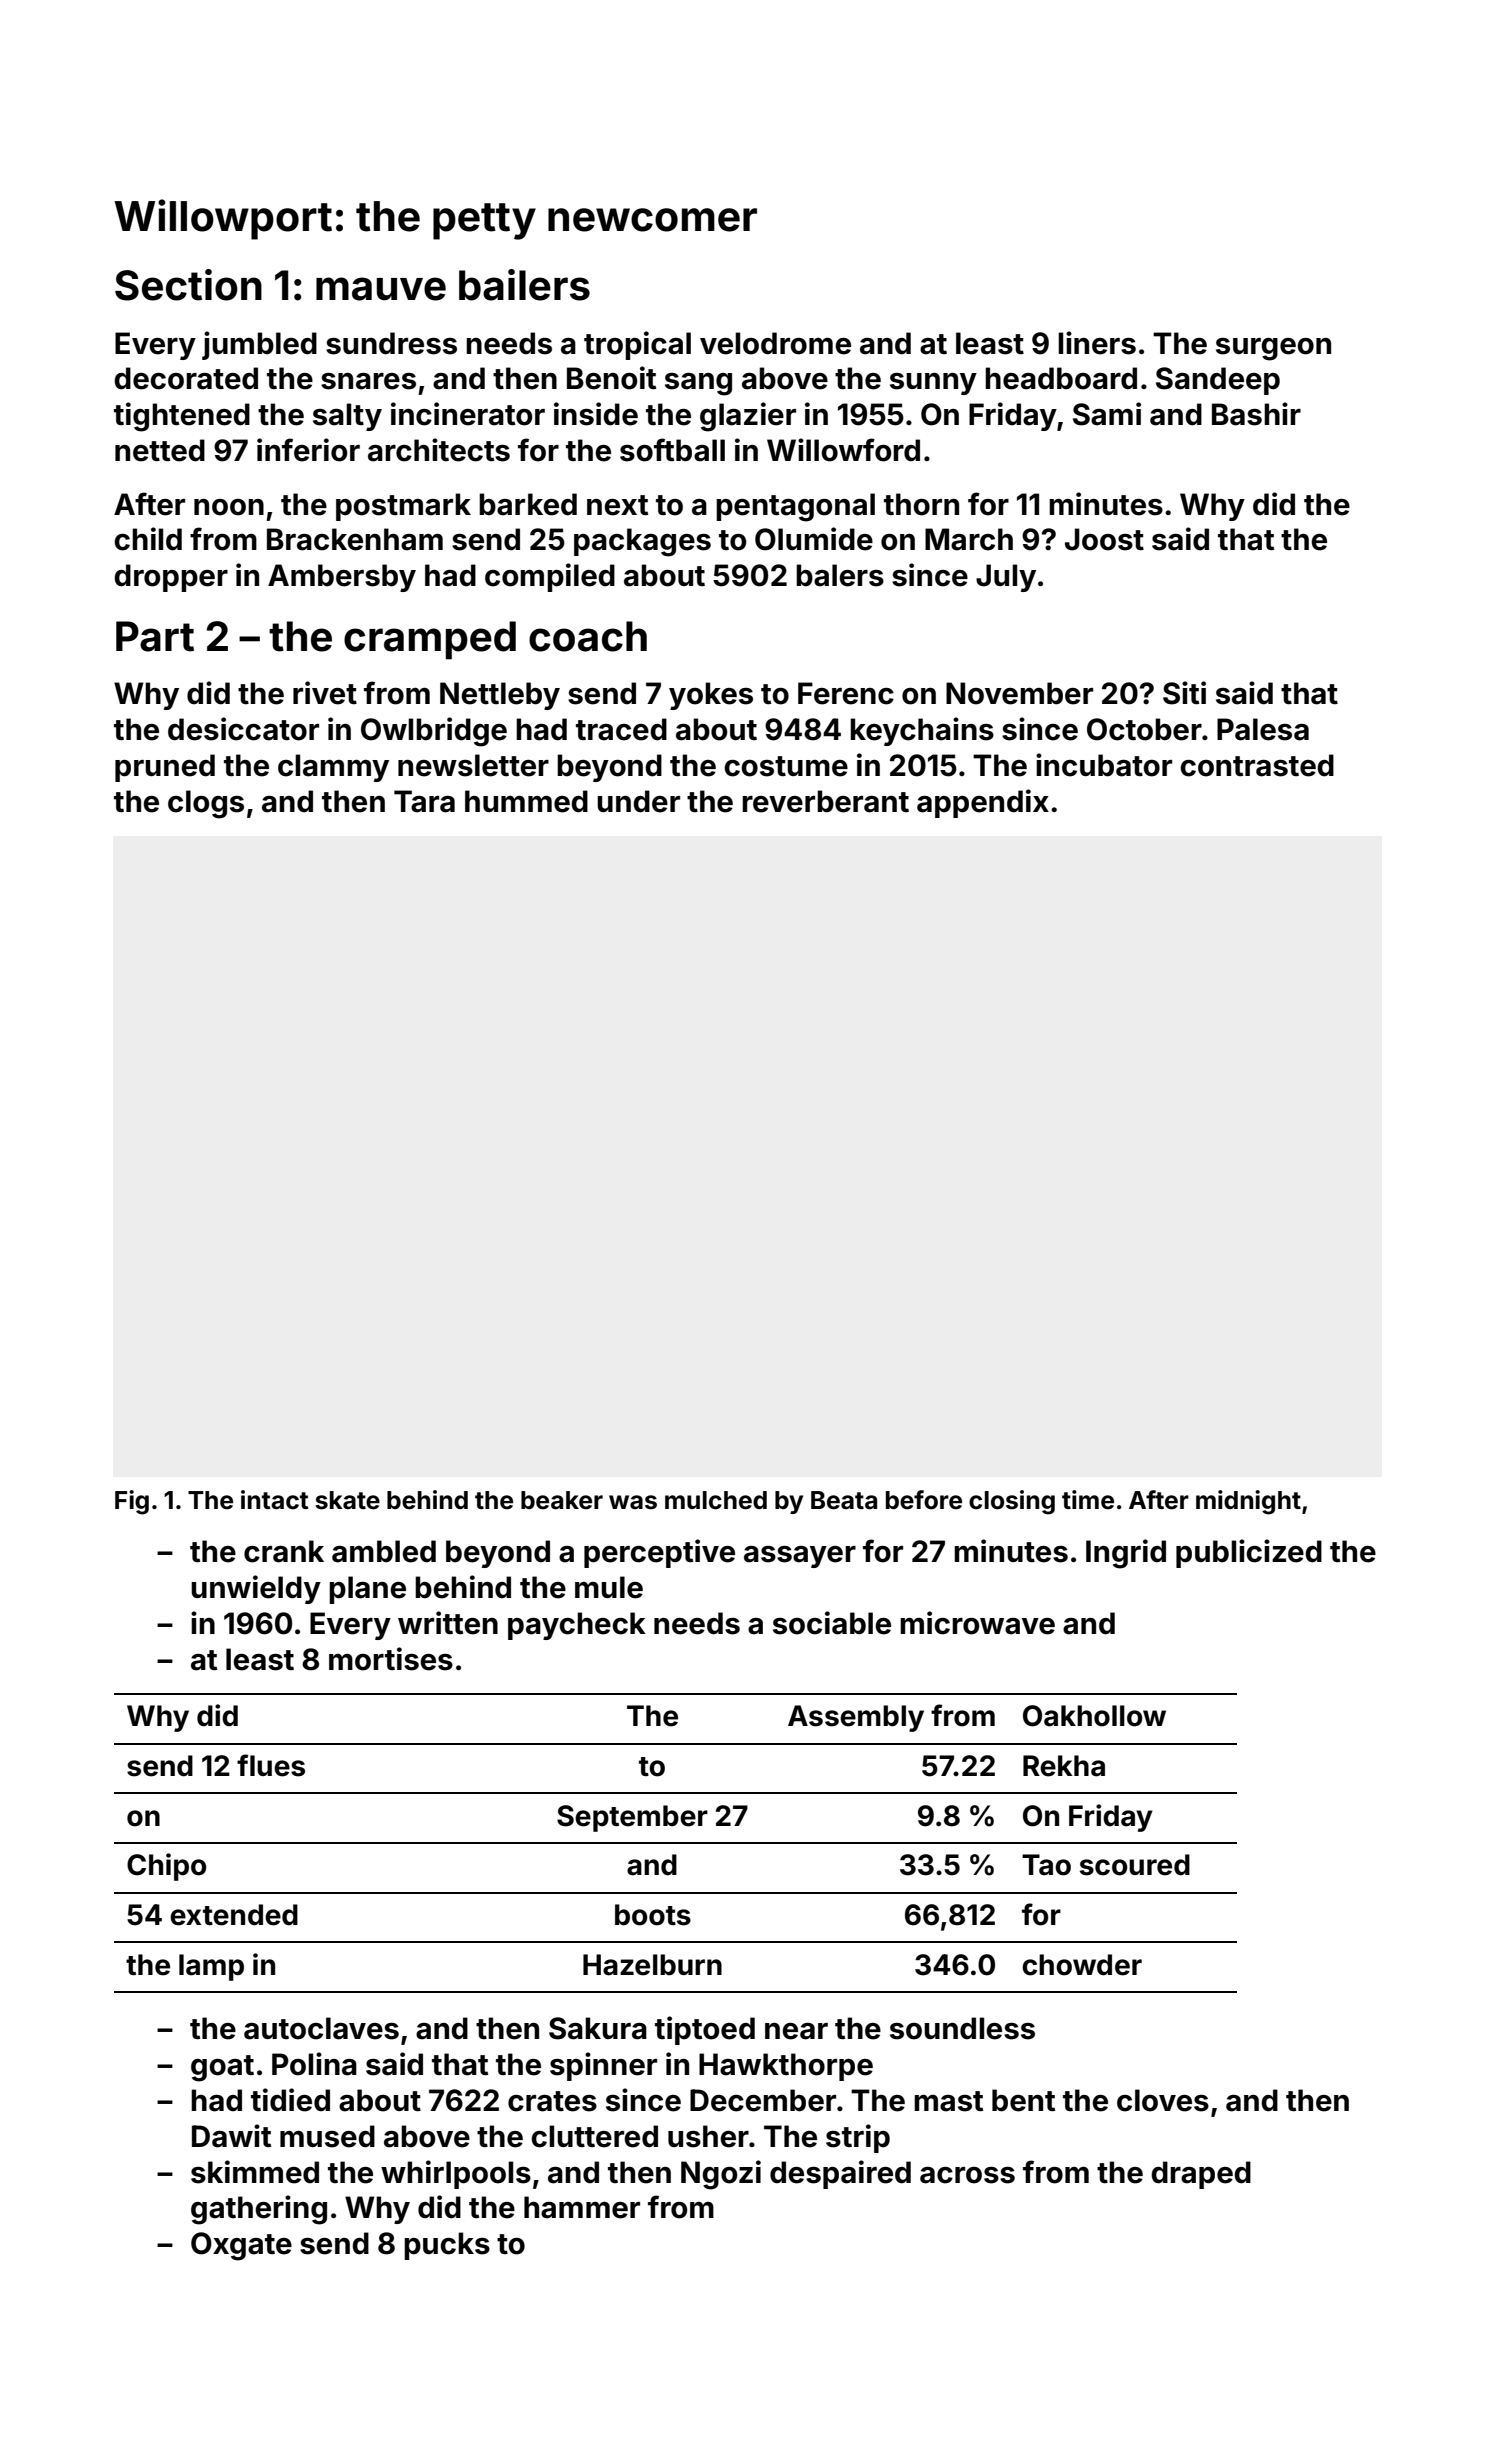  What do you see at coordinates (132, 1502) in the document?
I see `Fig` at bounding box center [132, 1502].
